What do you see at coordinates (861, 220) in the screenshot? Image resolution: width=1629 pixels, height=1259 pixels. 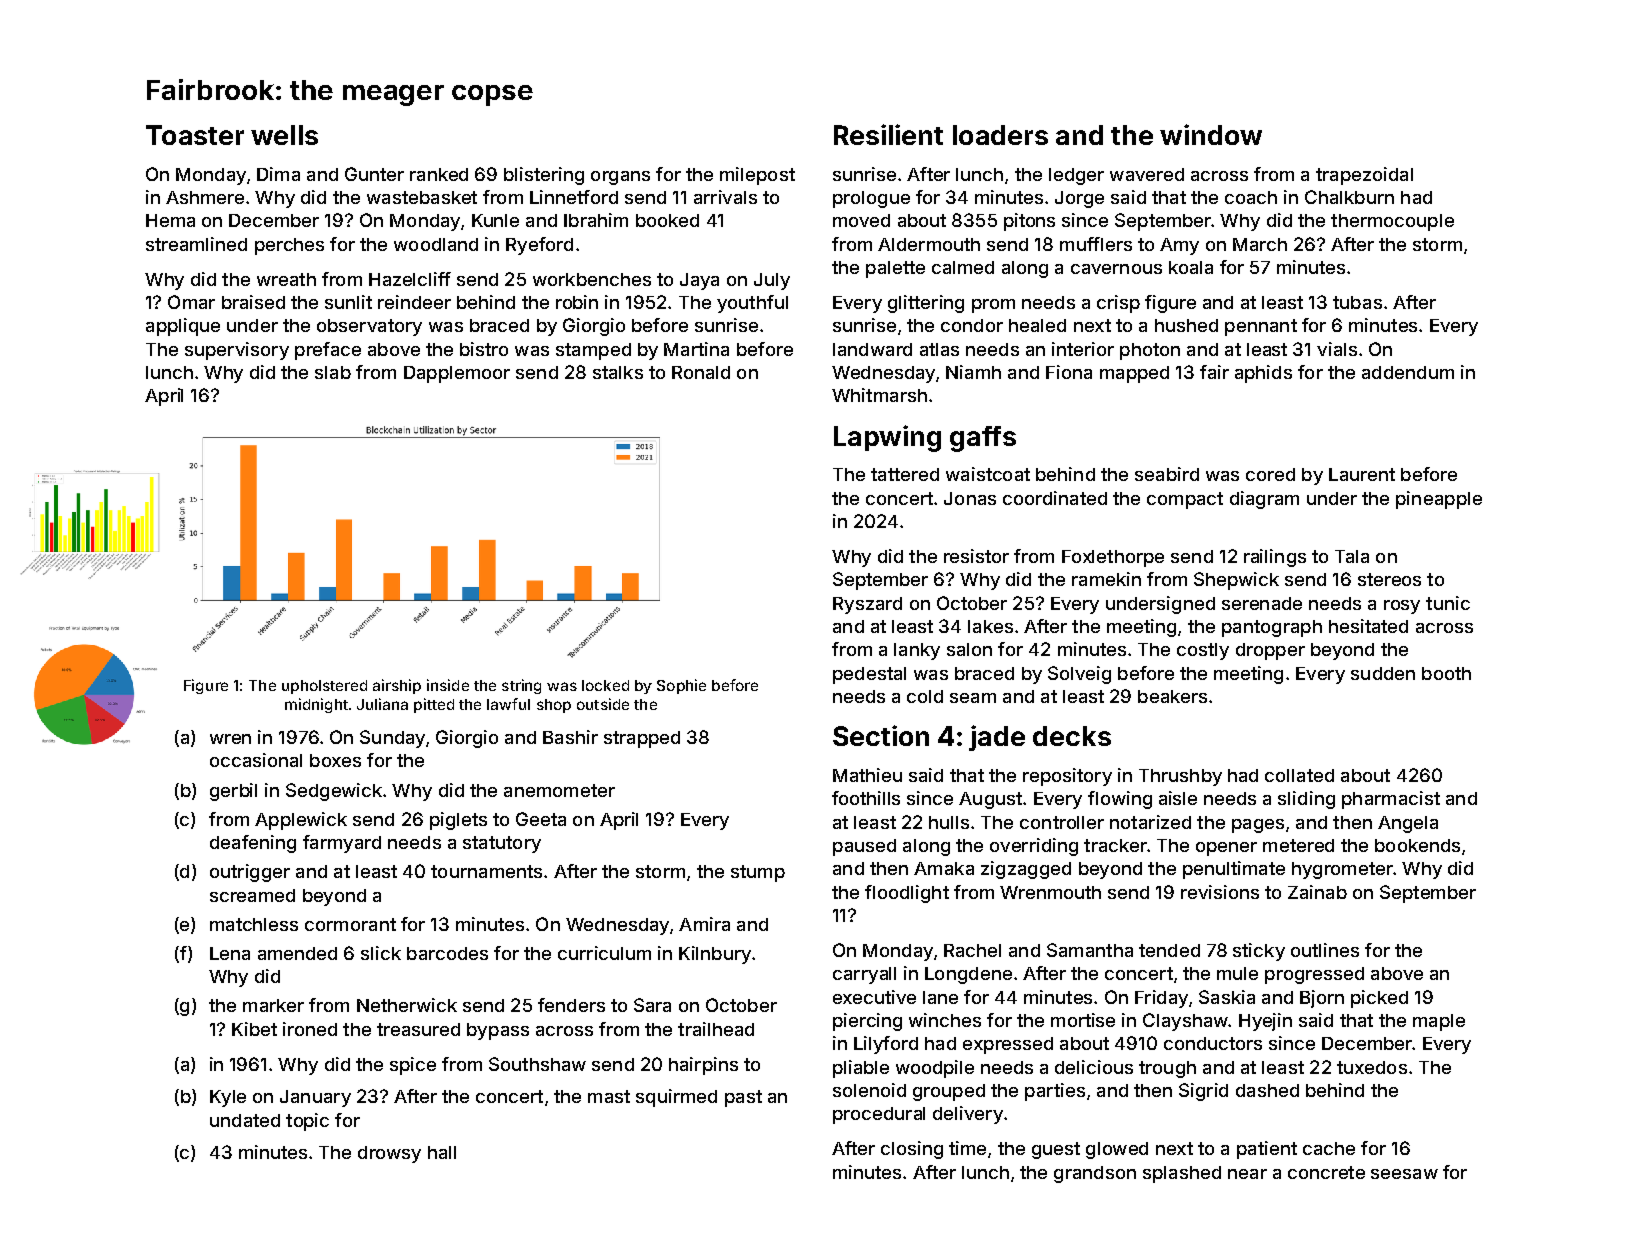 I see `moved` at bounding box center [861, 220].
